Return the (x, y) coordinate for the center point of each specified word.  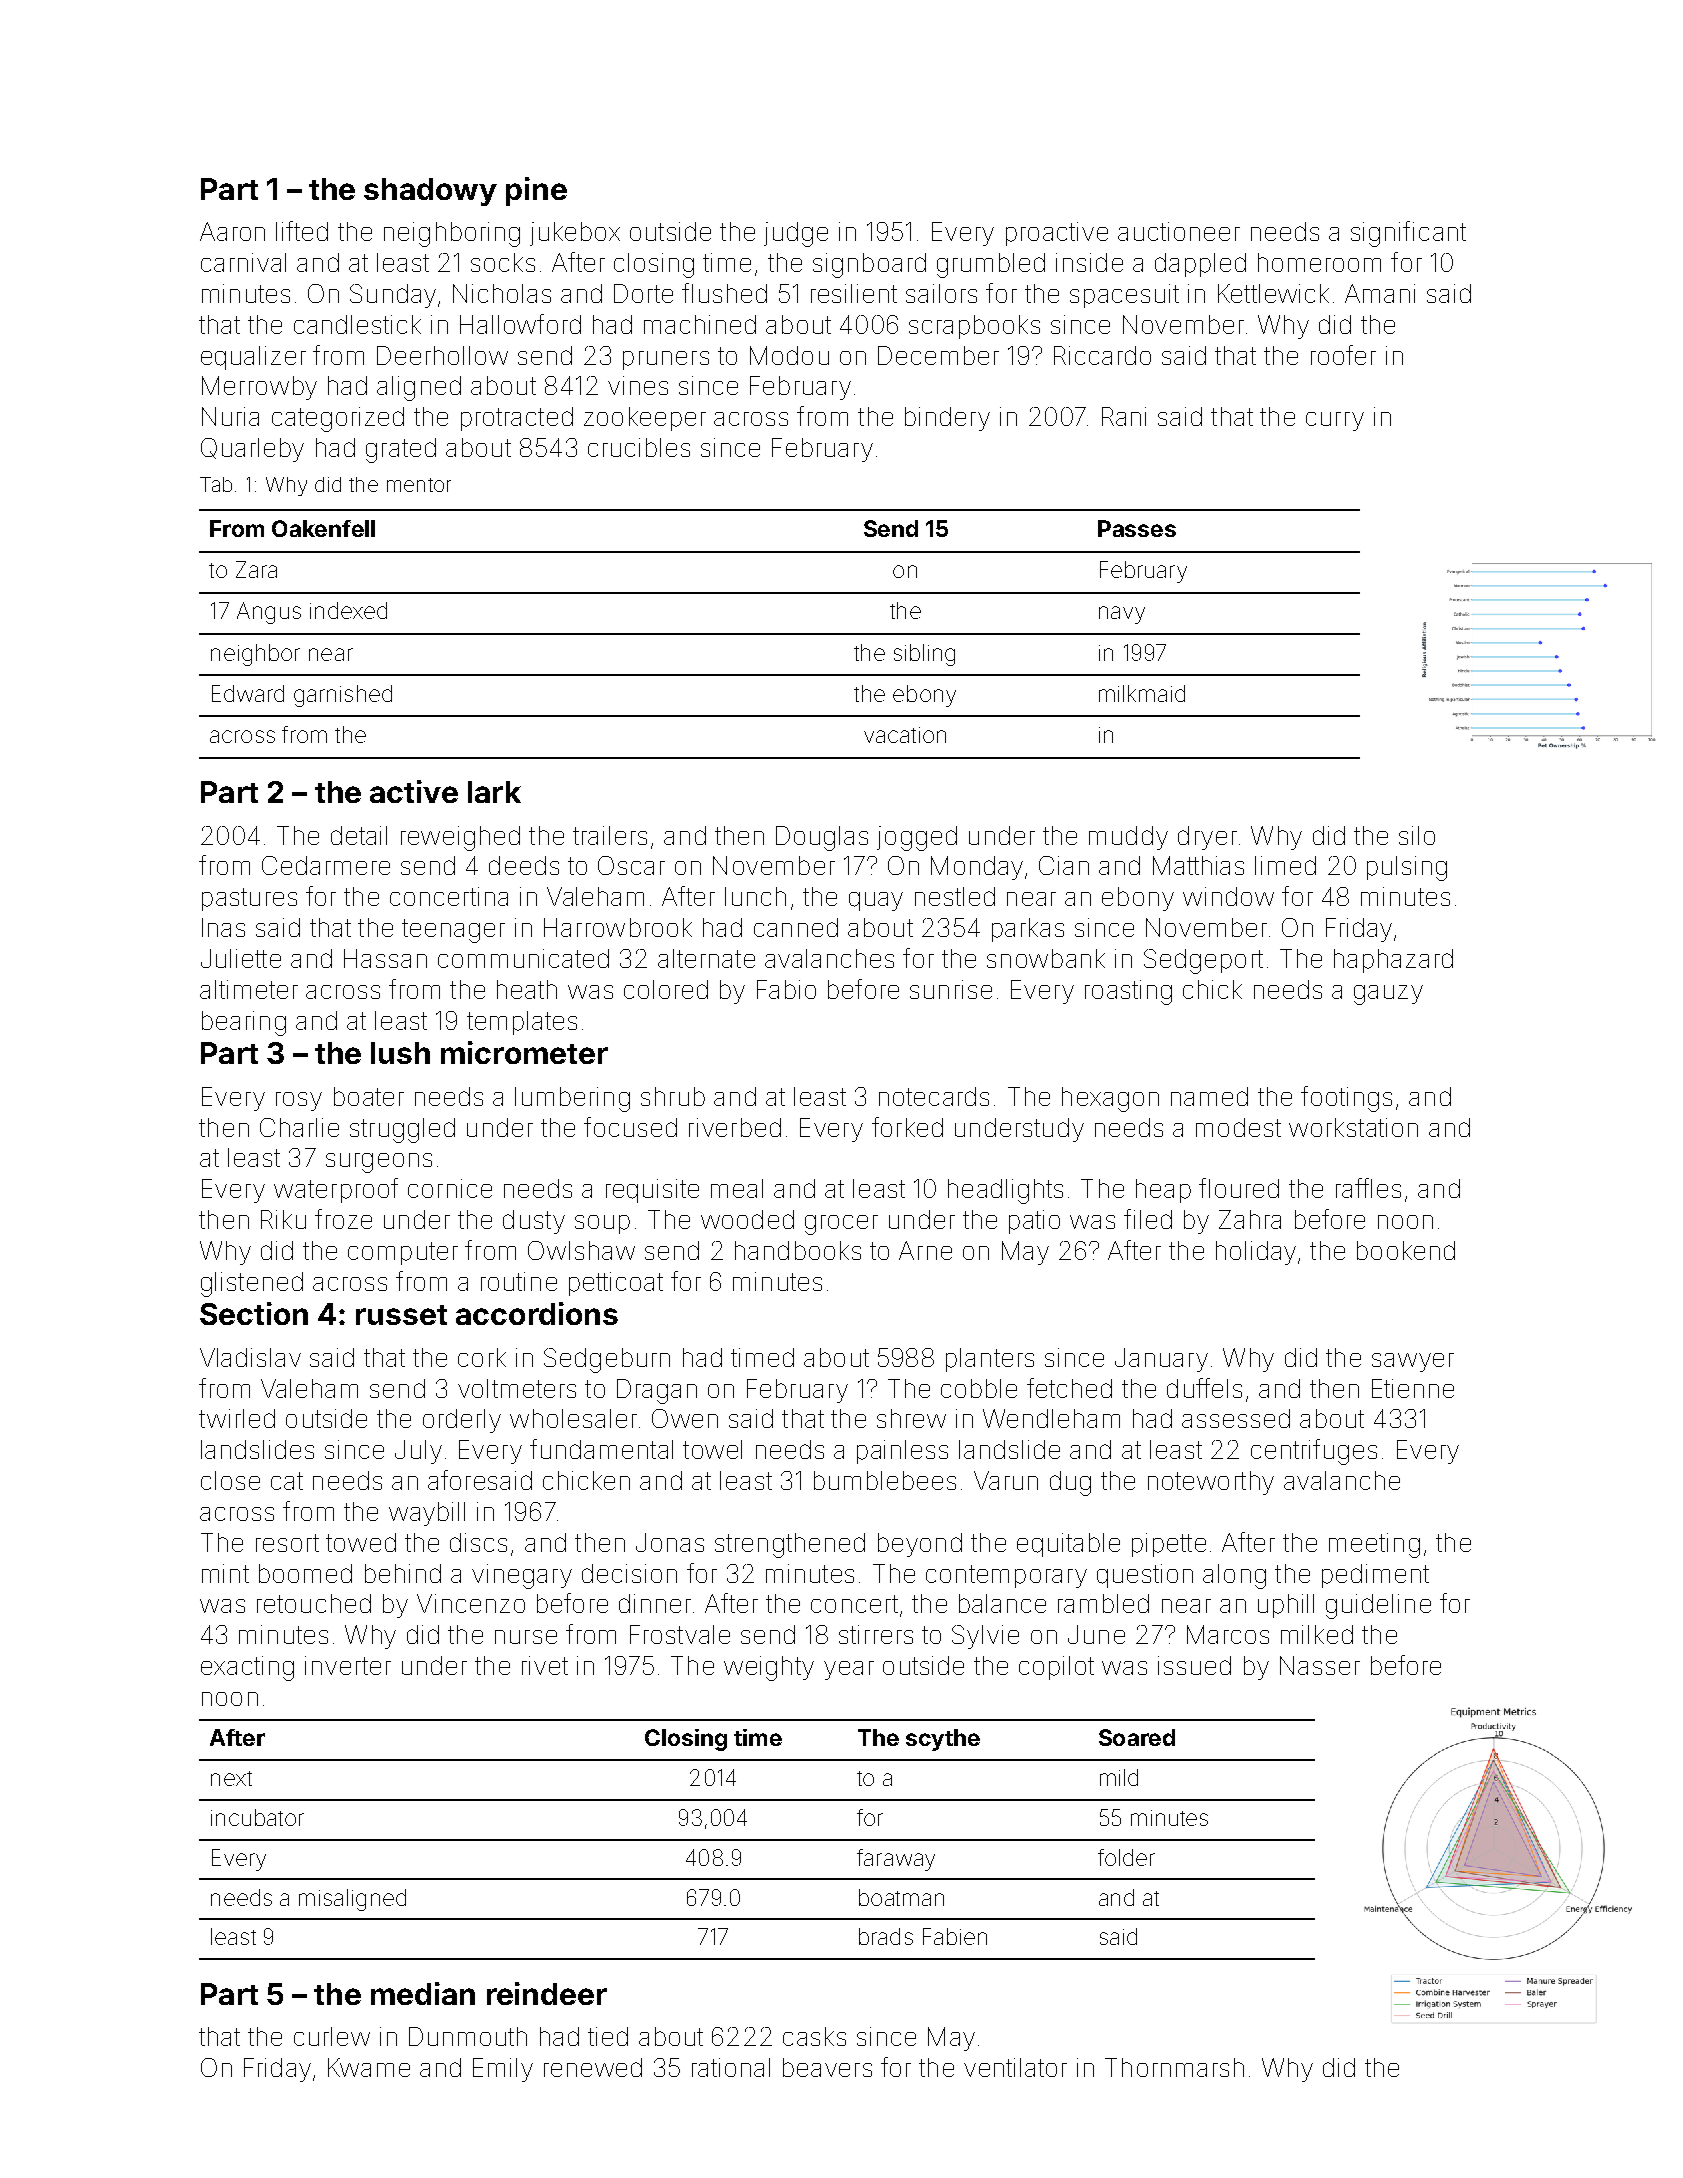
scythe (943, 1740)
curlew (332, 2036)
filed (1148, 1219)
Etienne (1413, 1388)
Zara (256, 569)
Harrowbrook (618, 927)
